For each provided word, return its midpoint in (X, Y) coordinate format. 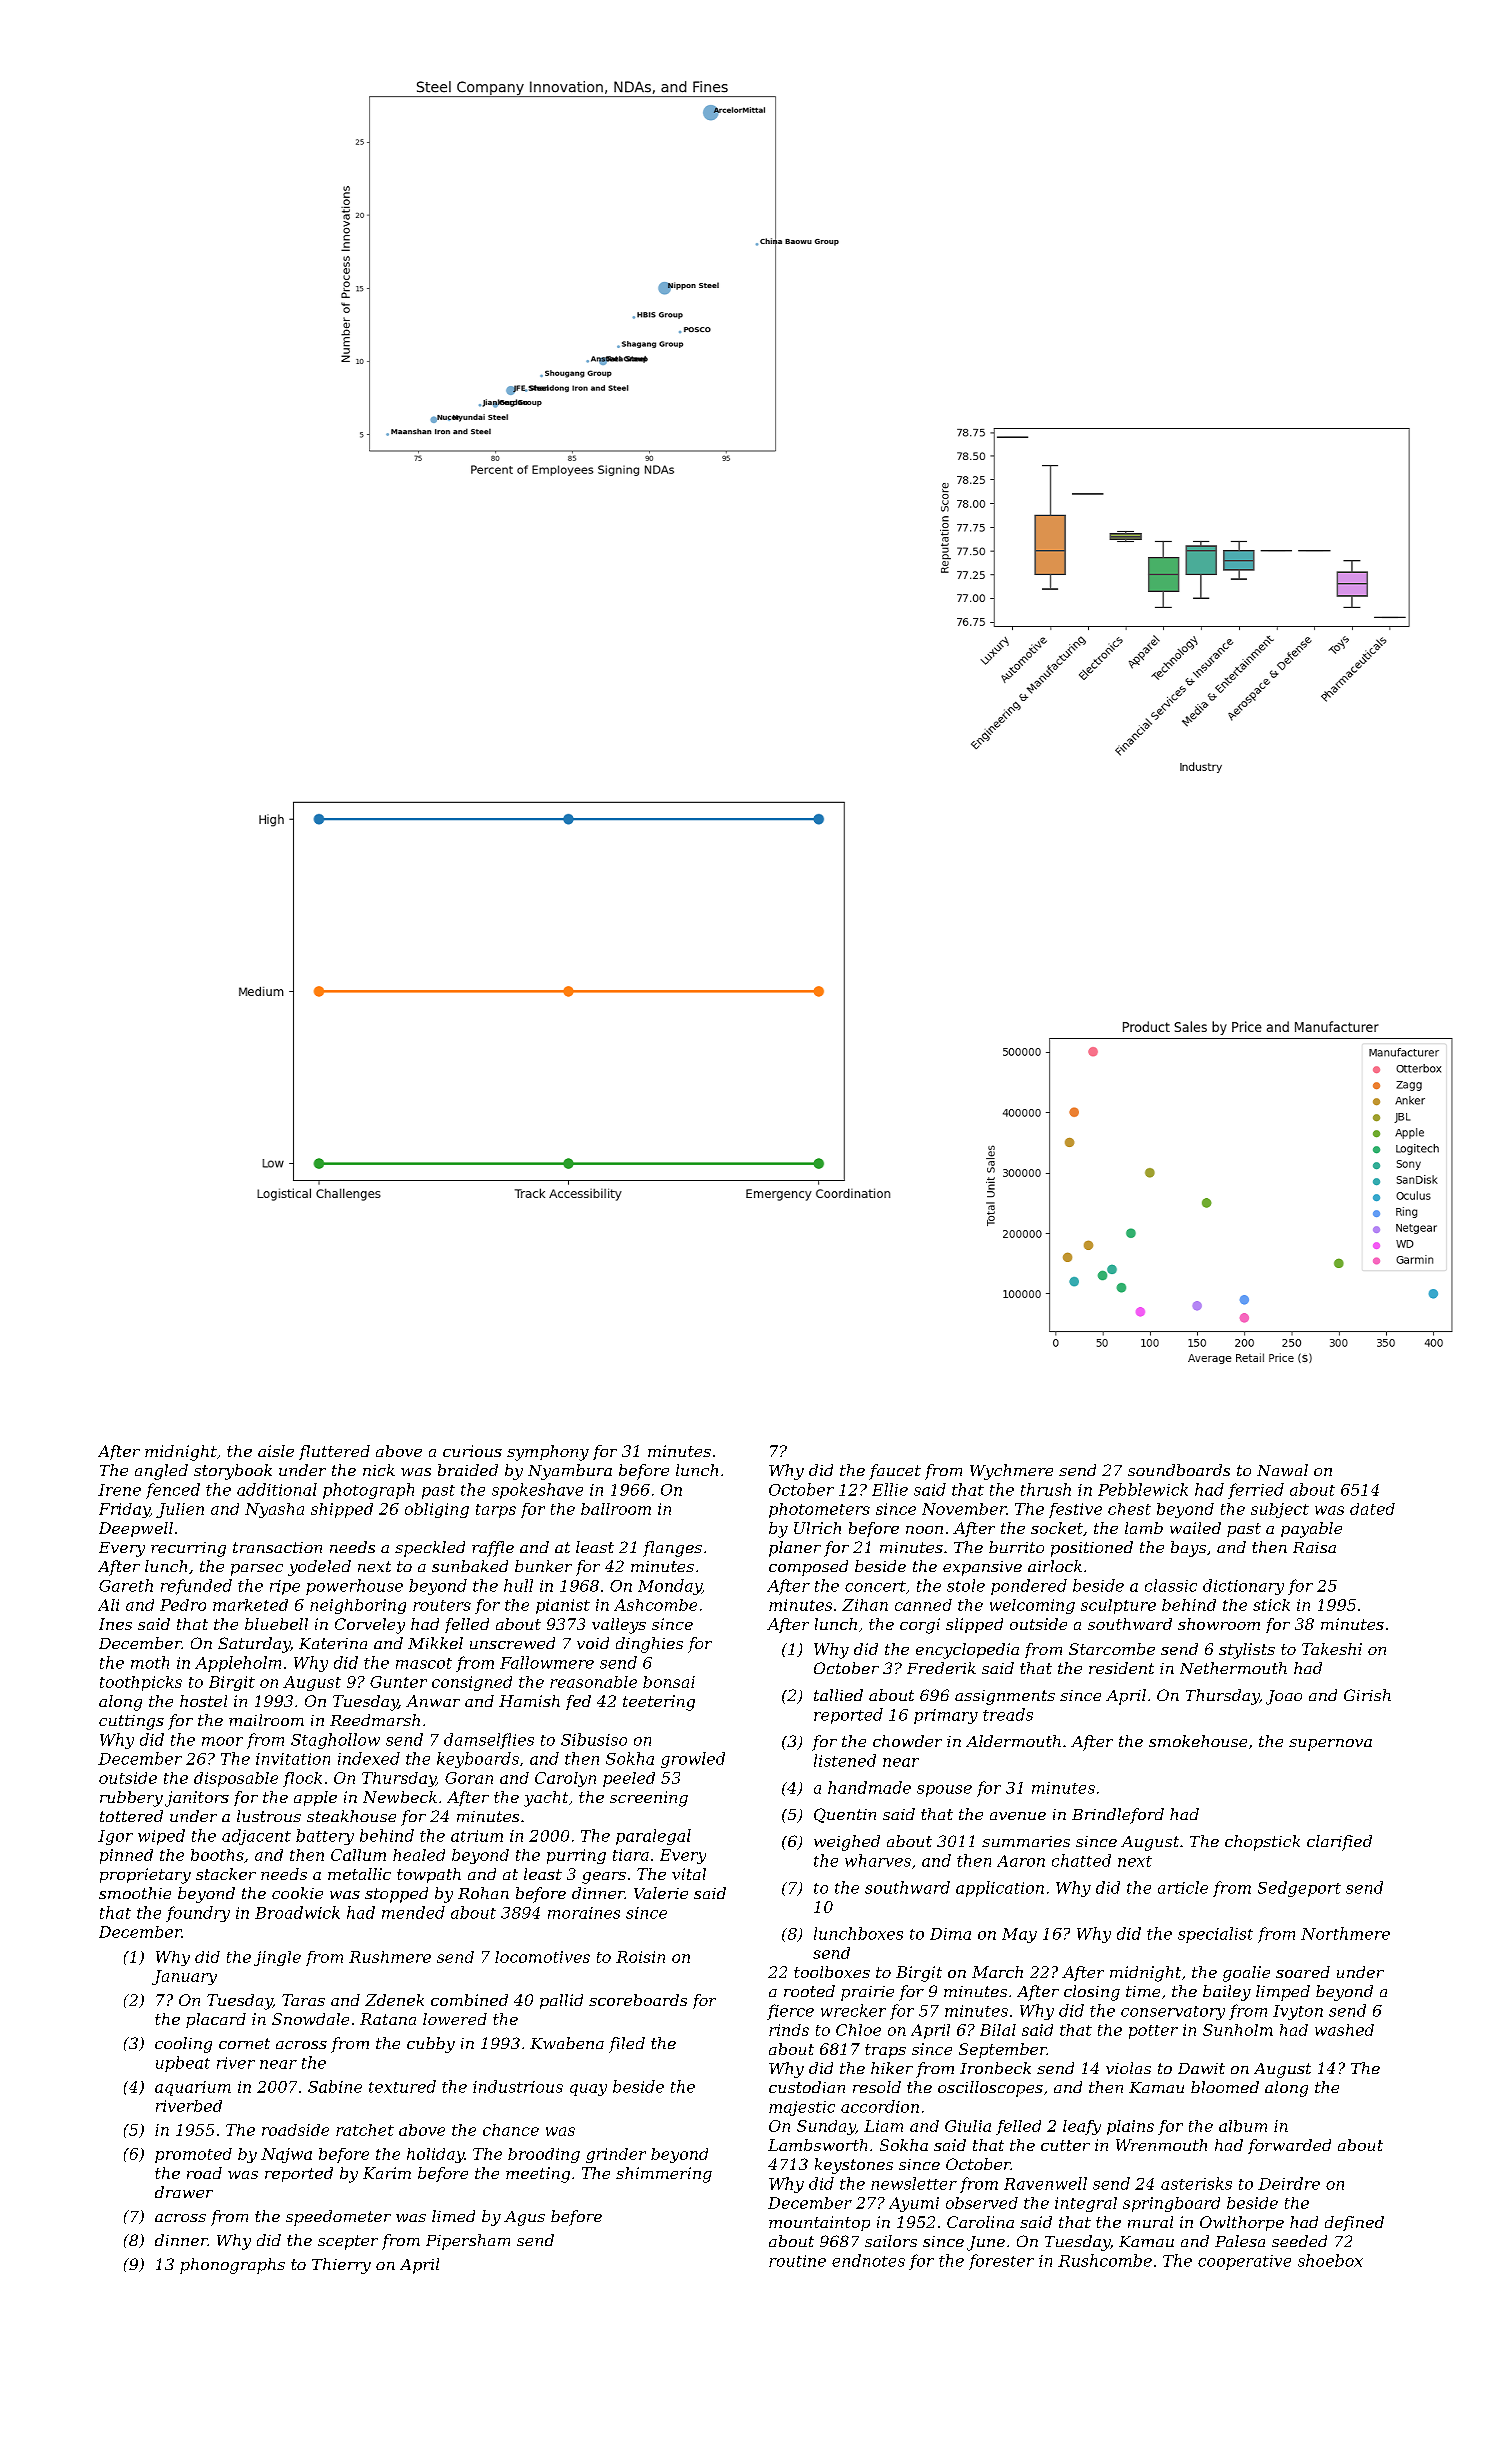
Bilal (998, 2030)
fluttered (334, 1452)
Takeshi (1332, 1649)
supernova (1330, 1745)
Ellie (890, 1489)
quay (588, 2090)
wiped (161, 1837)
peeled (629, 1779)
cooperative (1244, 2262)
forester (1001, 2262)
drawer (184, 2192)
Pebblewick (1143, 1489)
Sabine (335, 2086)
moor (222, 1741)
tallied (838, 1695)
